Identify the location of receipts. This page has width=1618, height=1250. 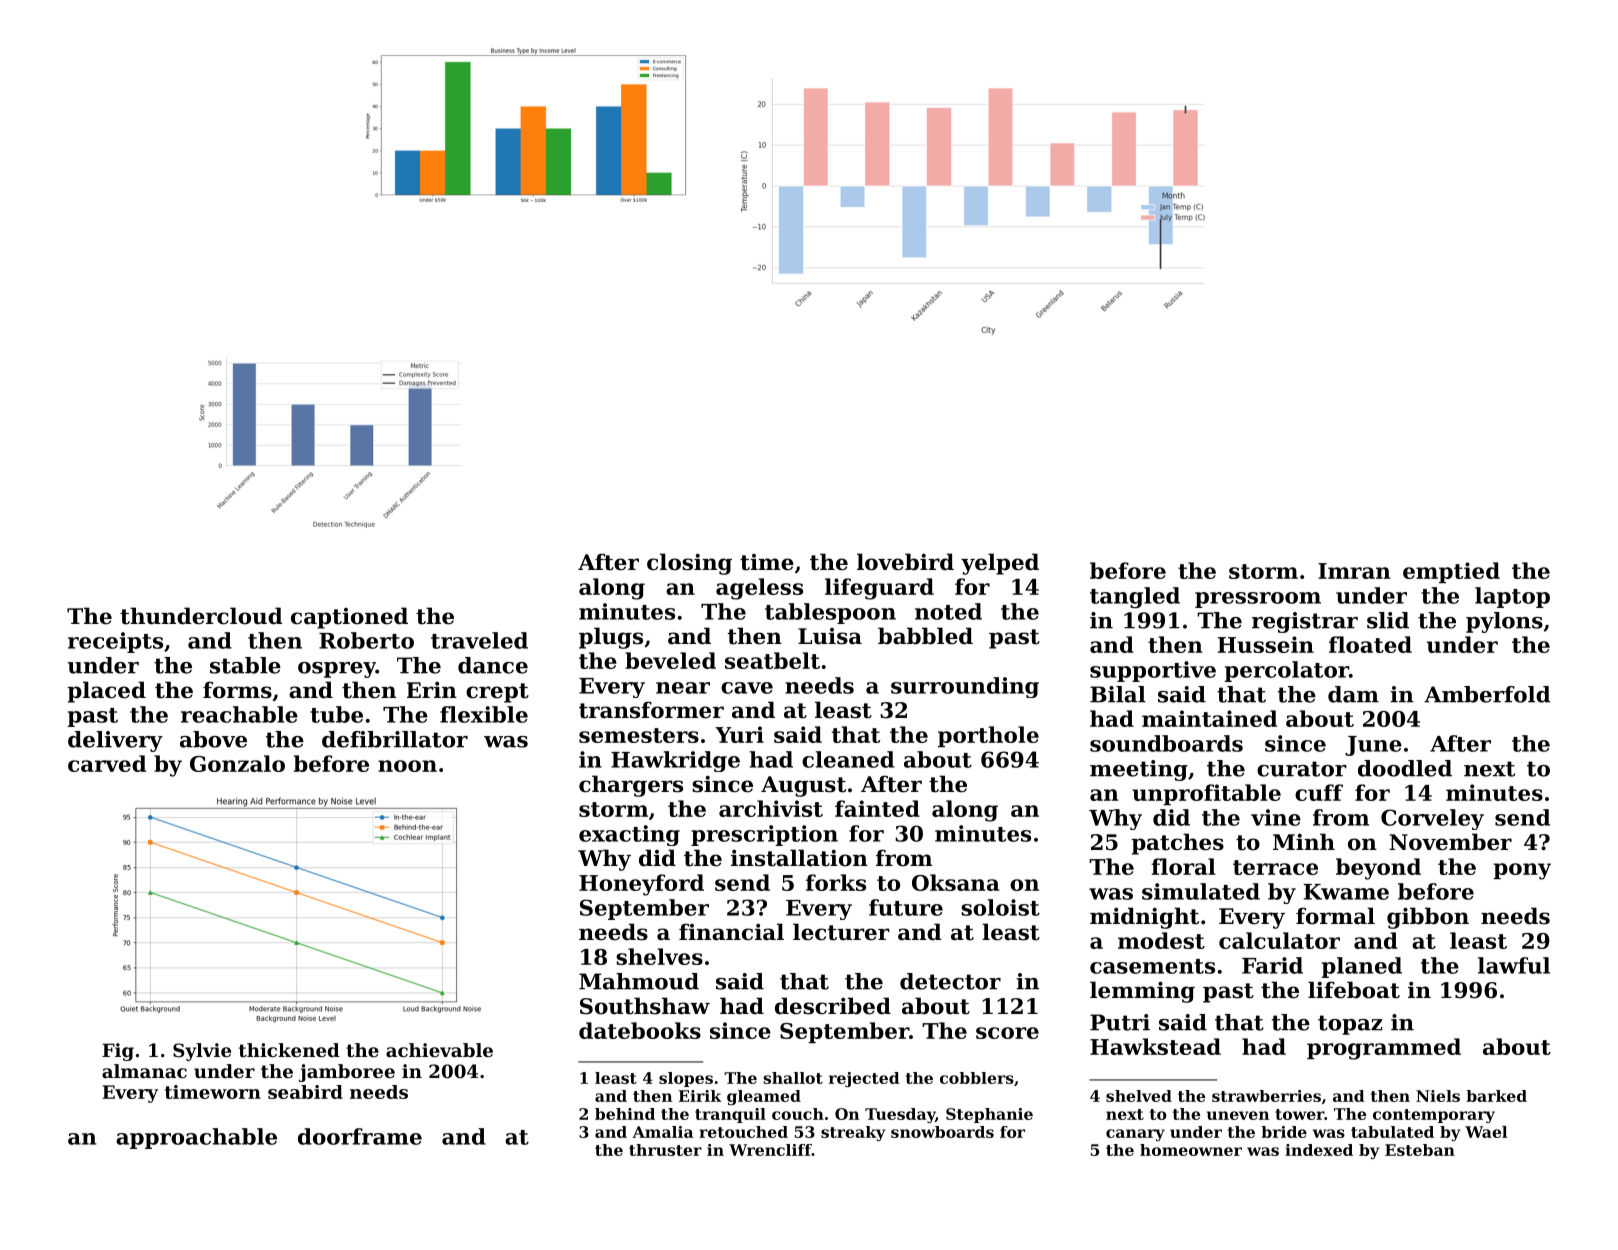
(115, 642).
